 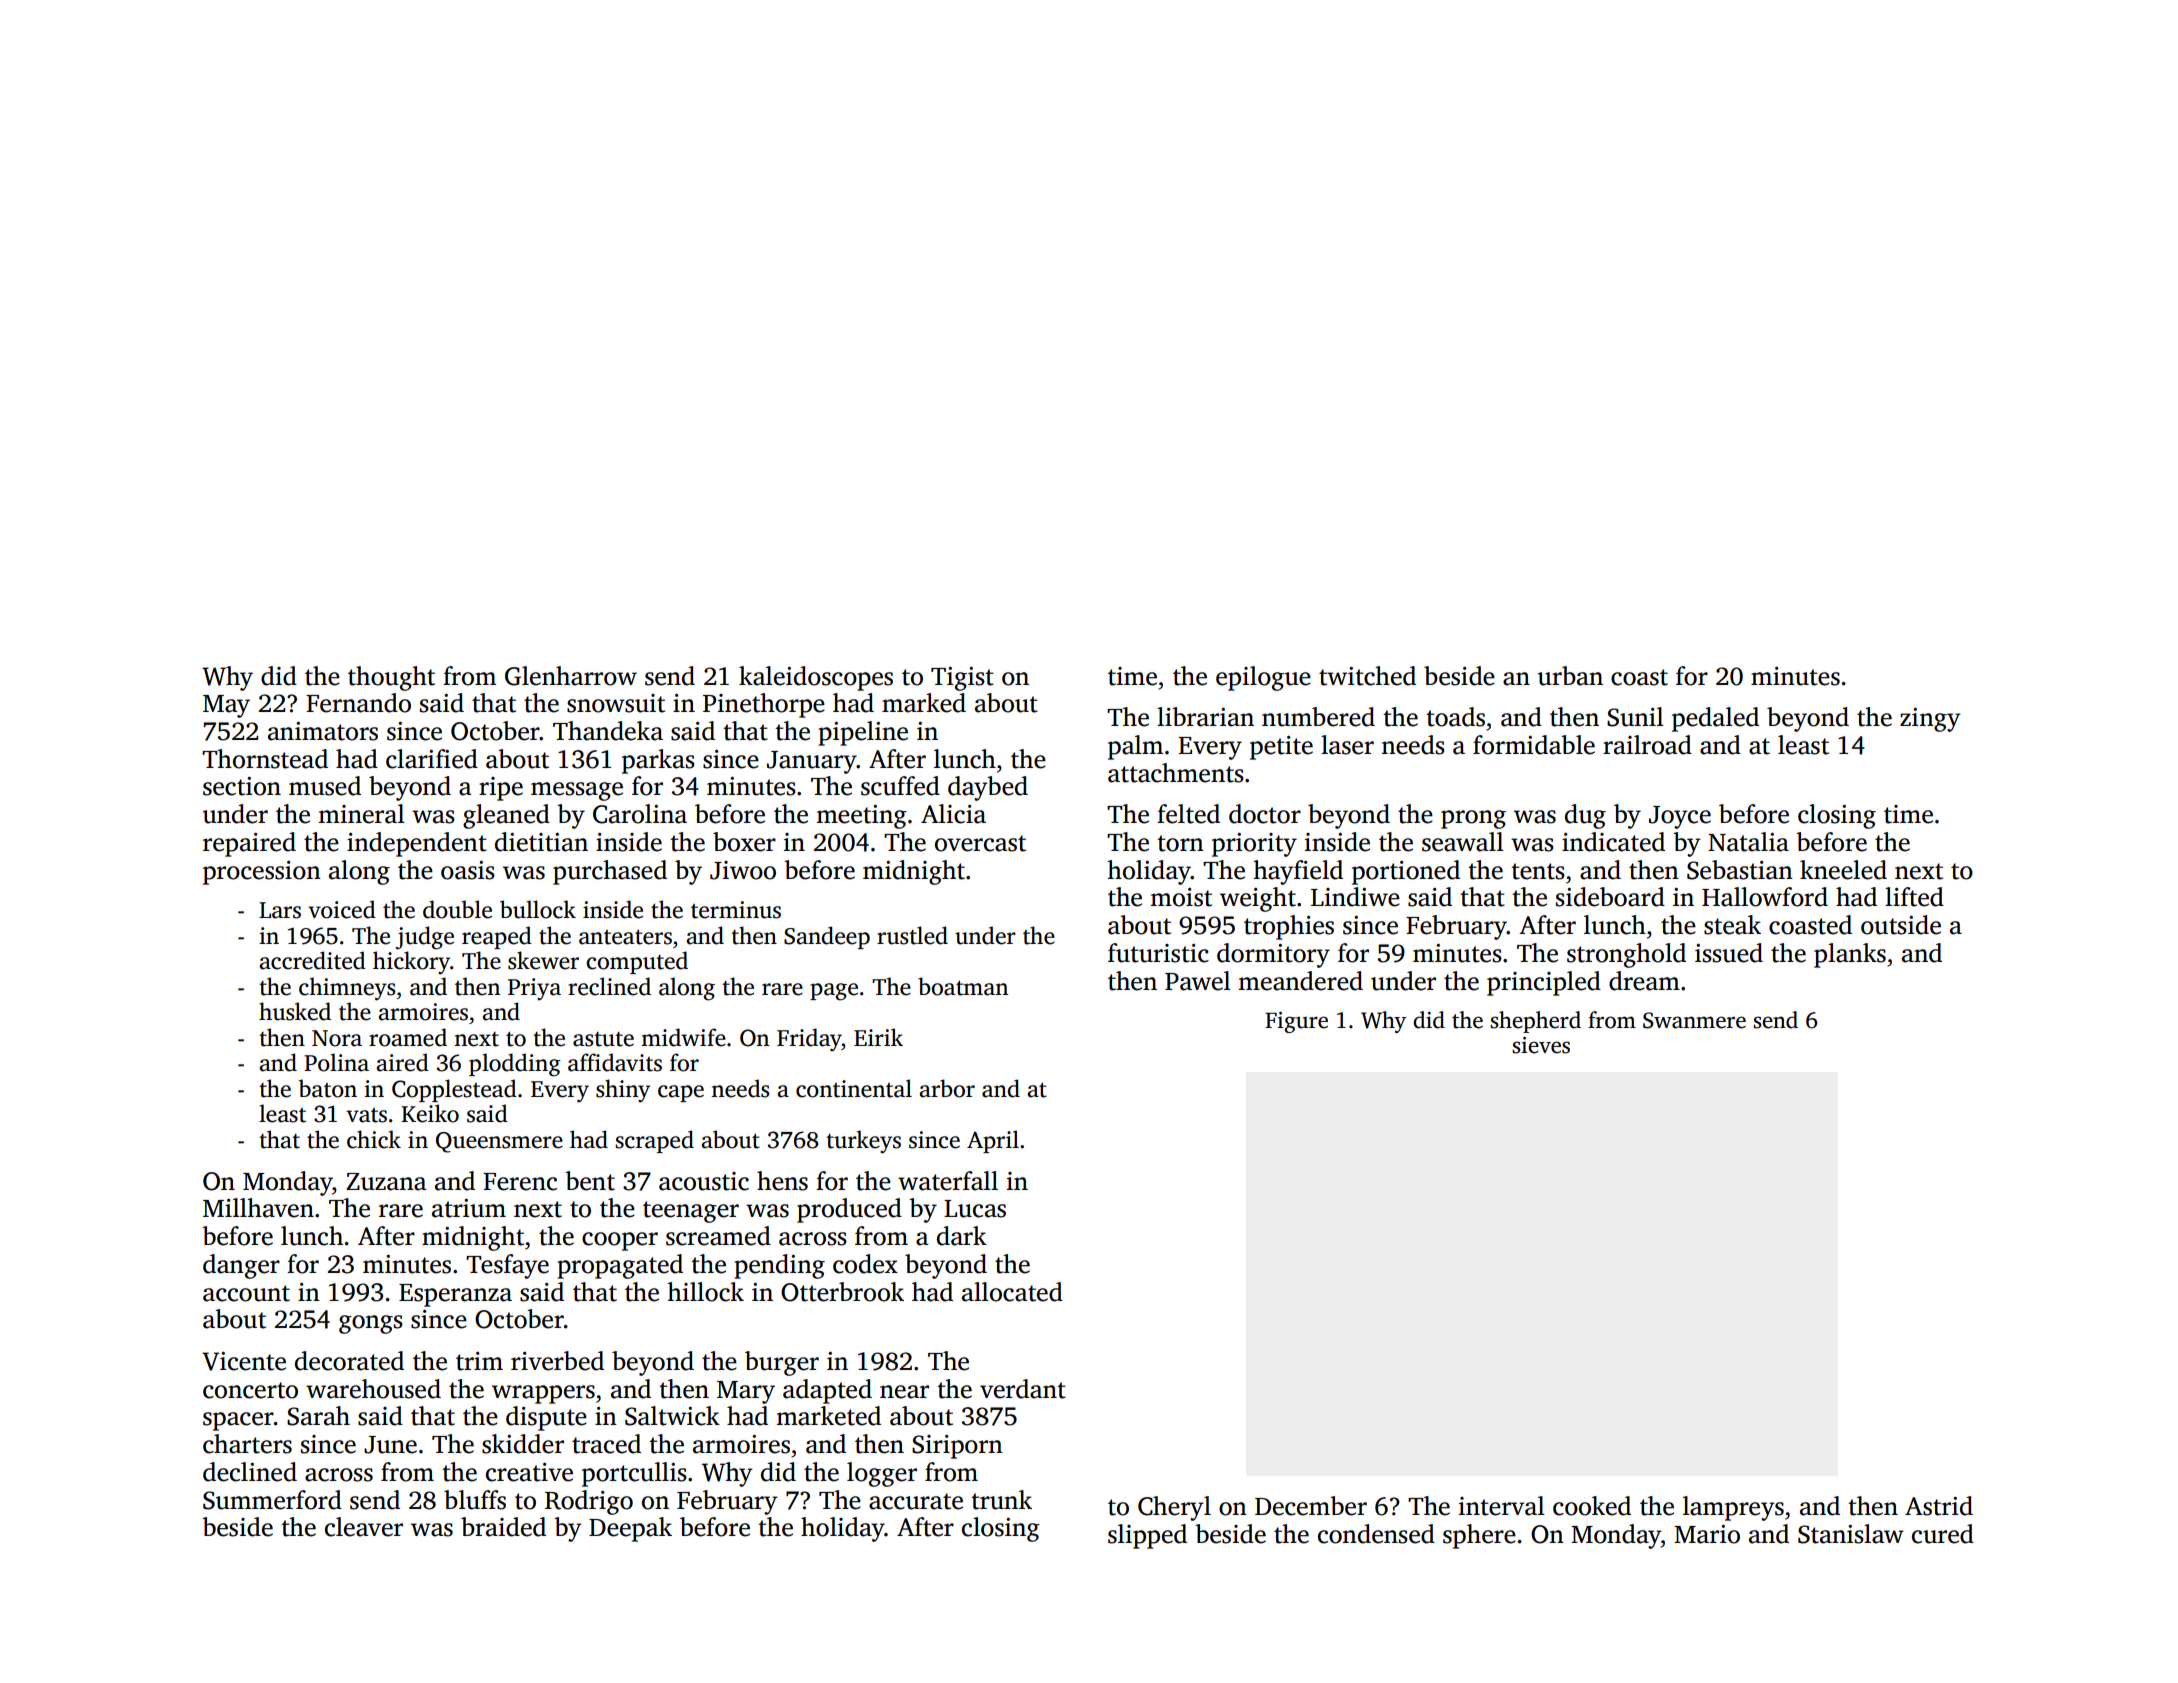 What do you see at coordinates (1939, 1506) in the screenshot?
I see `Astrid` at bounding box center [1939, 1506].
